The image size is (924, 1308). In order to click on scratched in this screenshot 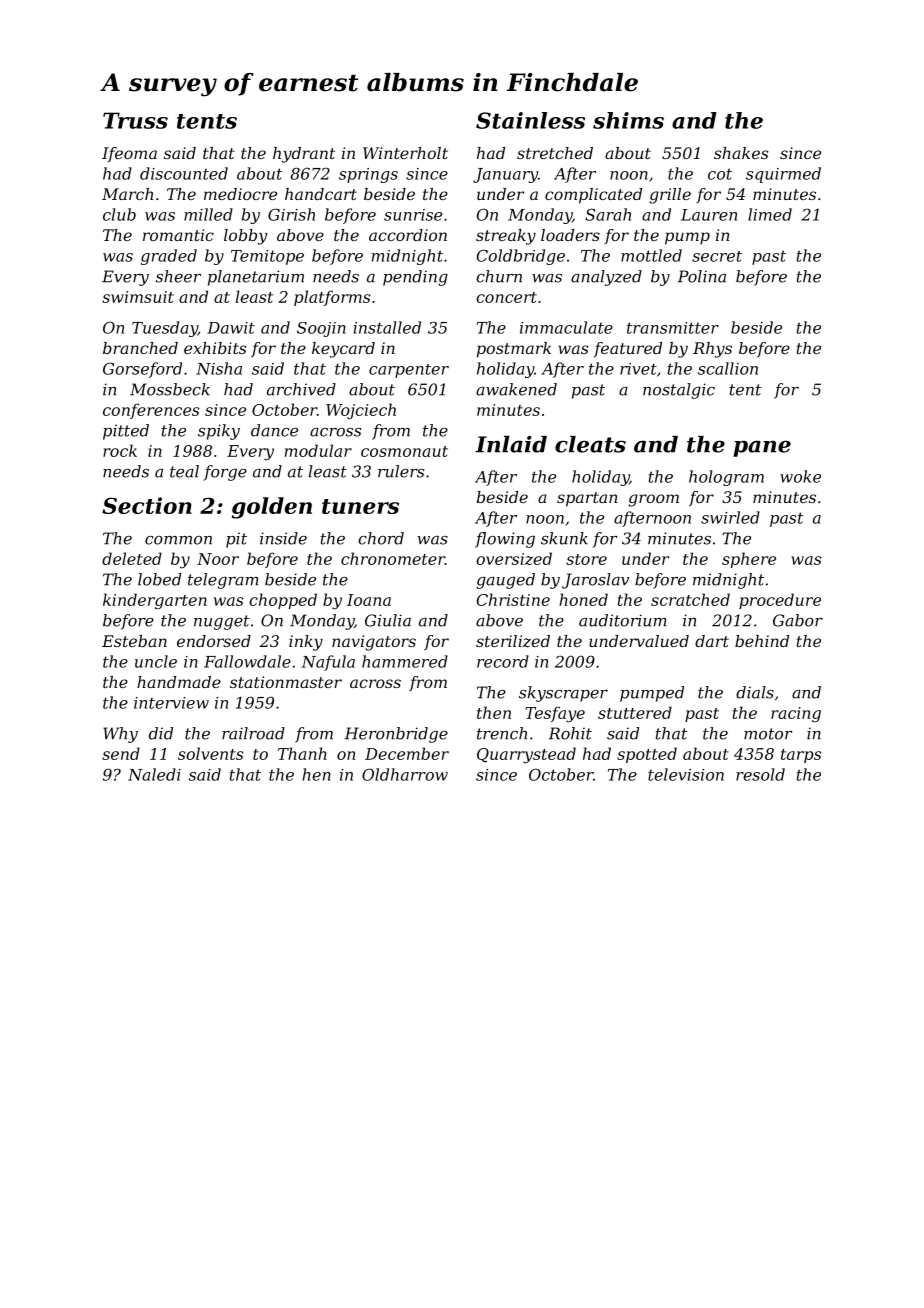, I will do `click(690, 599)`.
